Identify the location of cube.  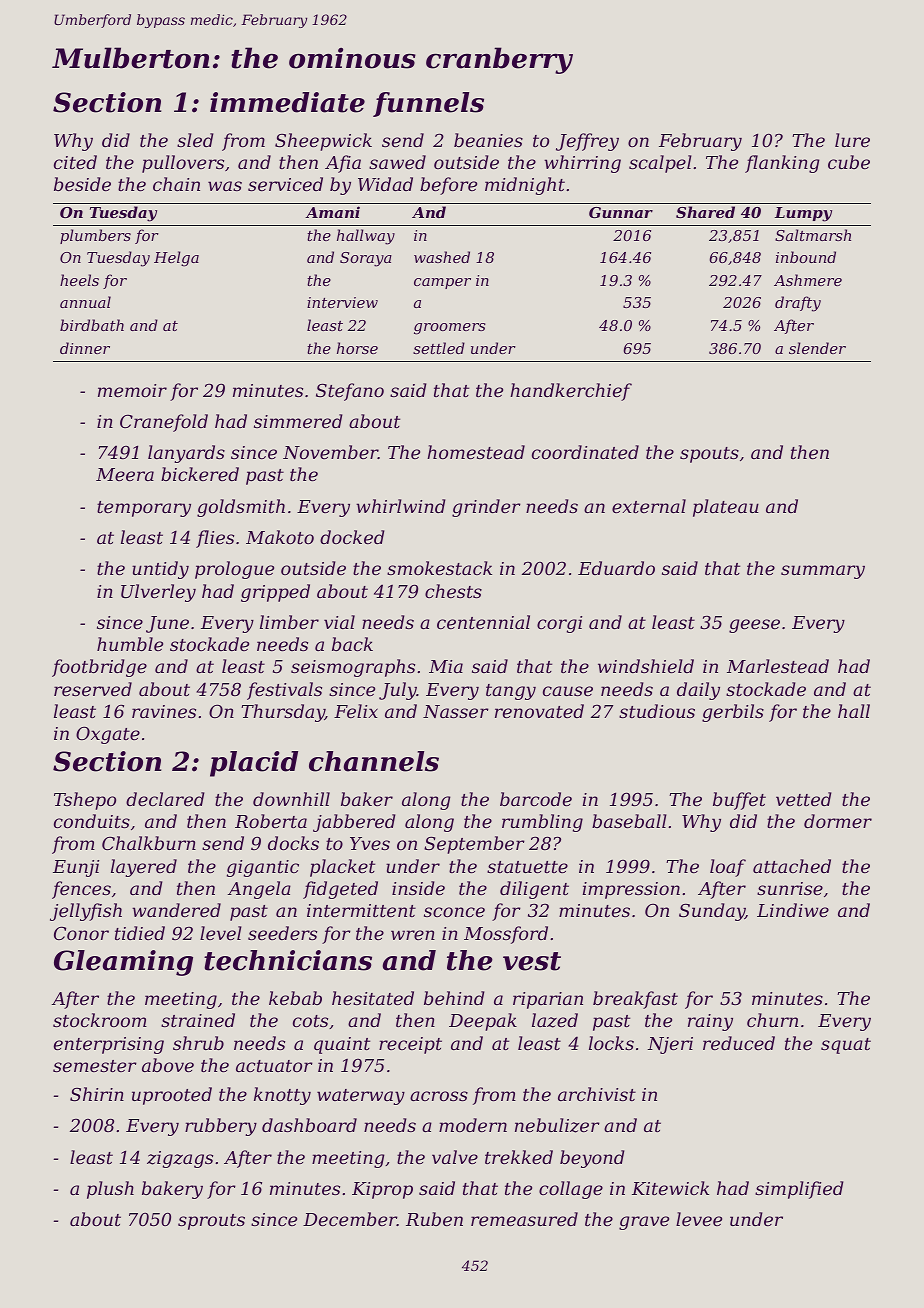
(849, 162).
